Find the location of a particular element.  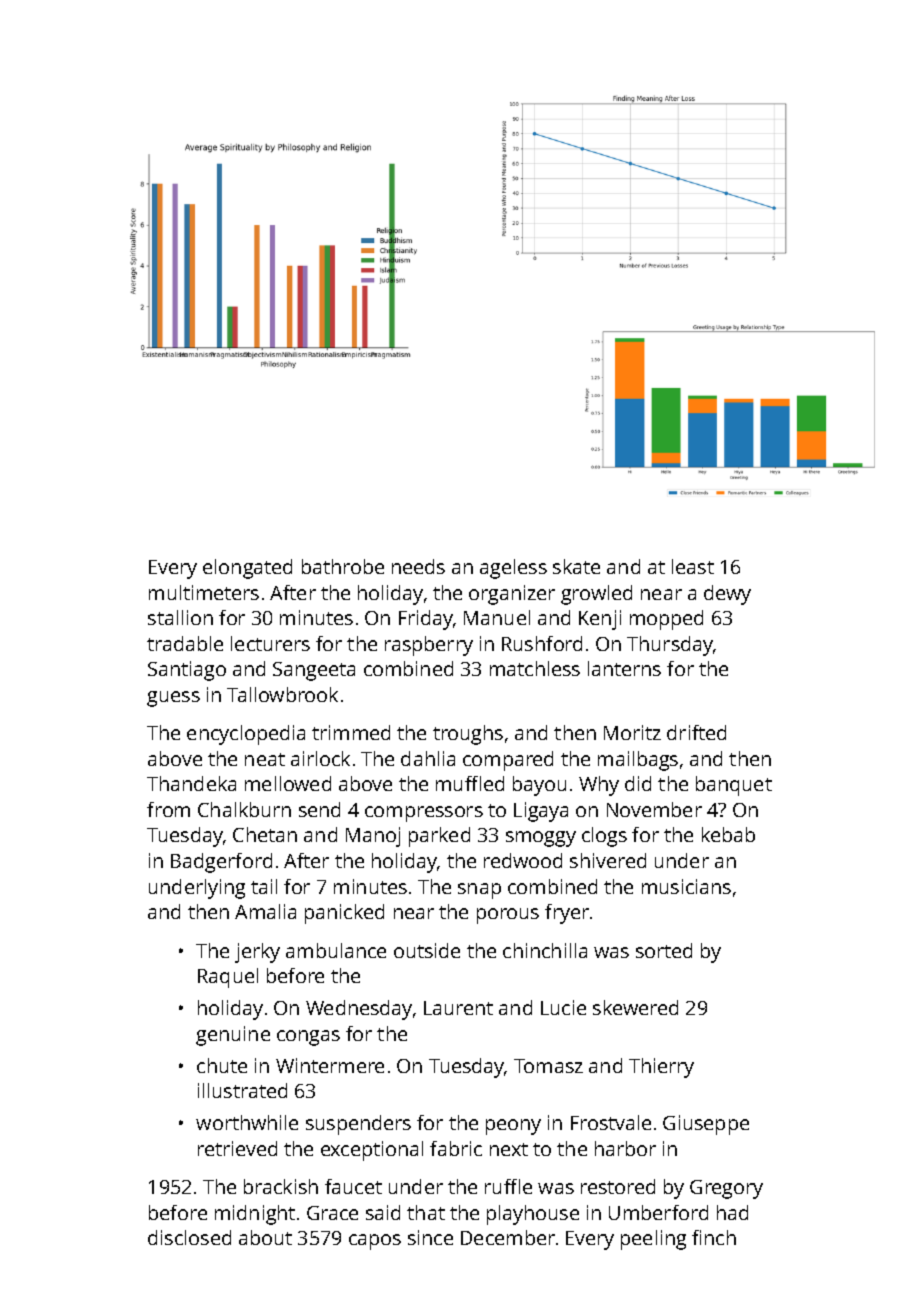

redwood is located at coordinates (523, 860).
